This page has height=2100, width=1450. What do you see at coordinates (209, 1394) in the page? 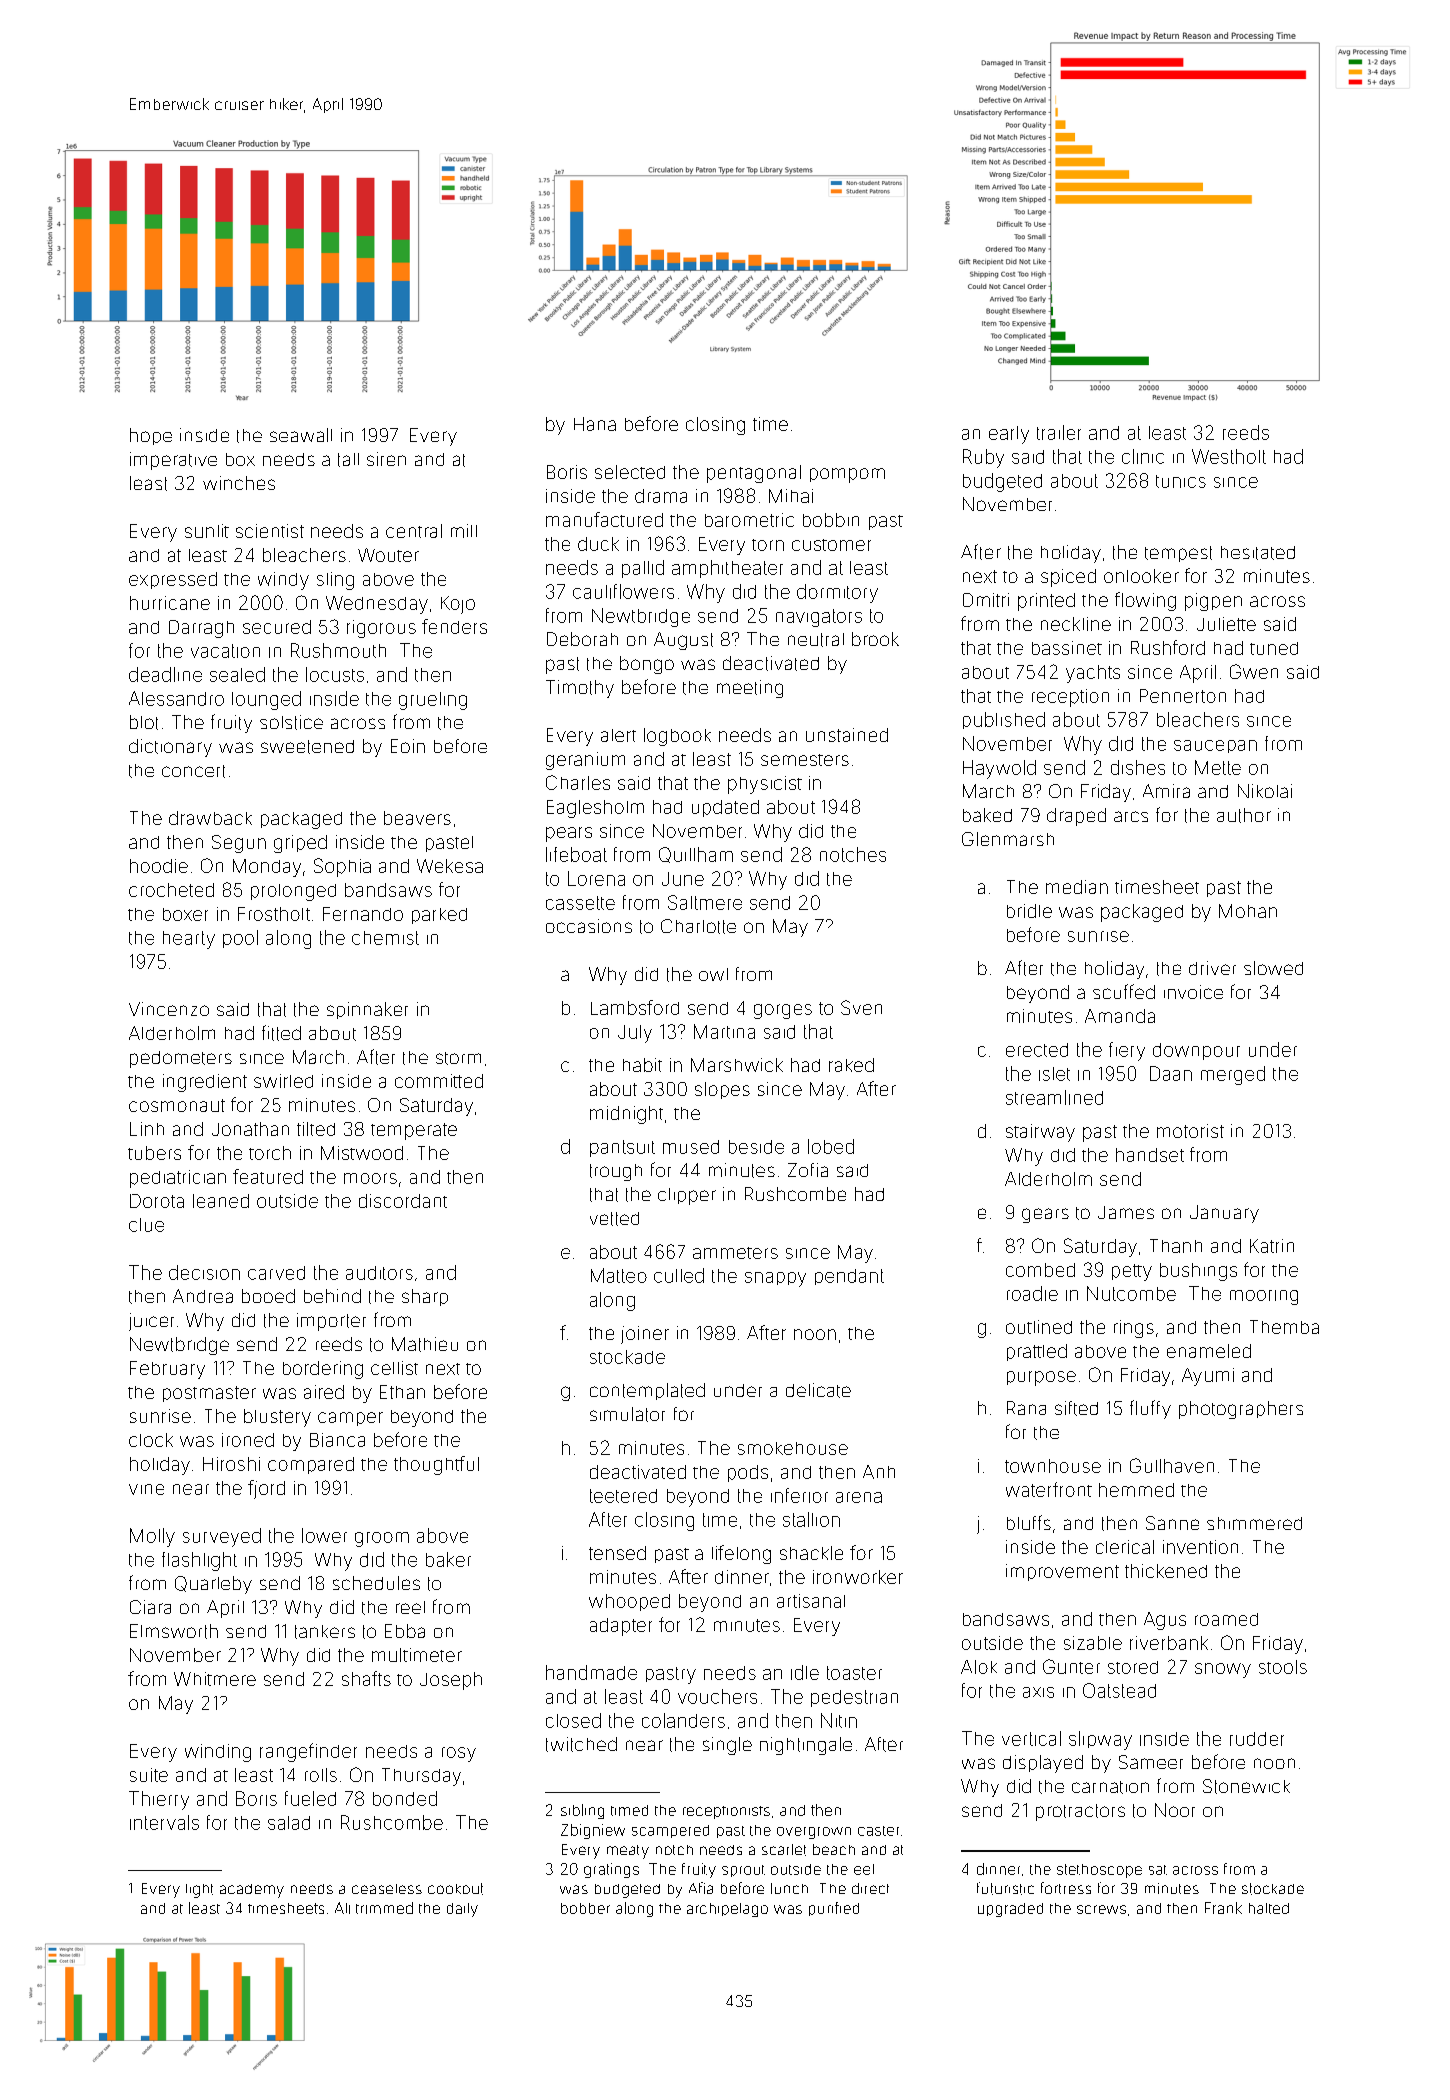
I see `postmaster` at bounding box center [209, 1394].
